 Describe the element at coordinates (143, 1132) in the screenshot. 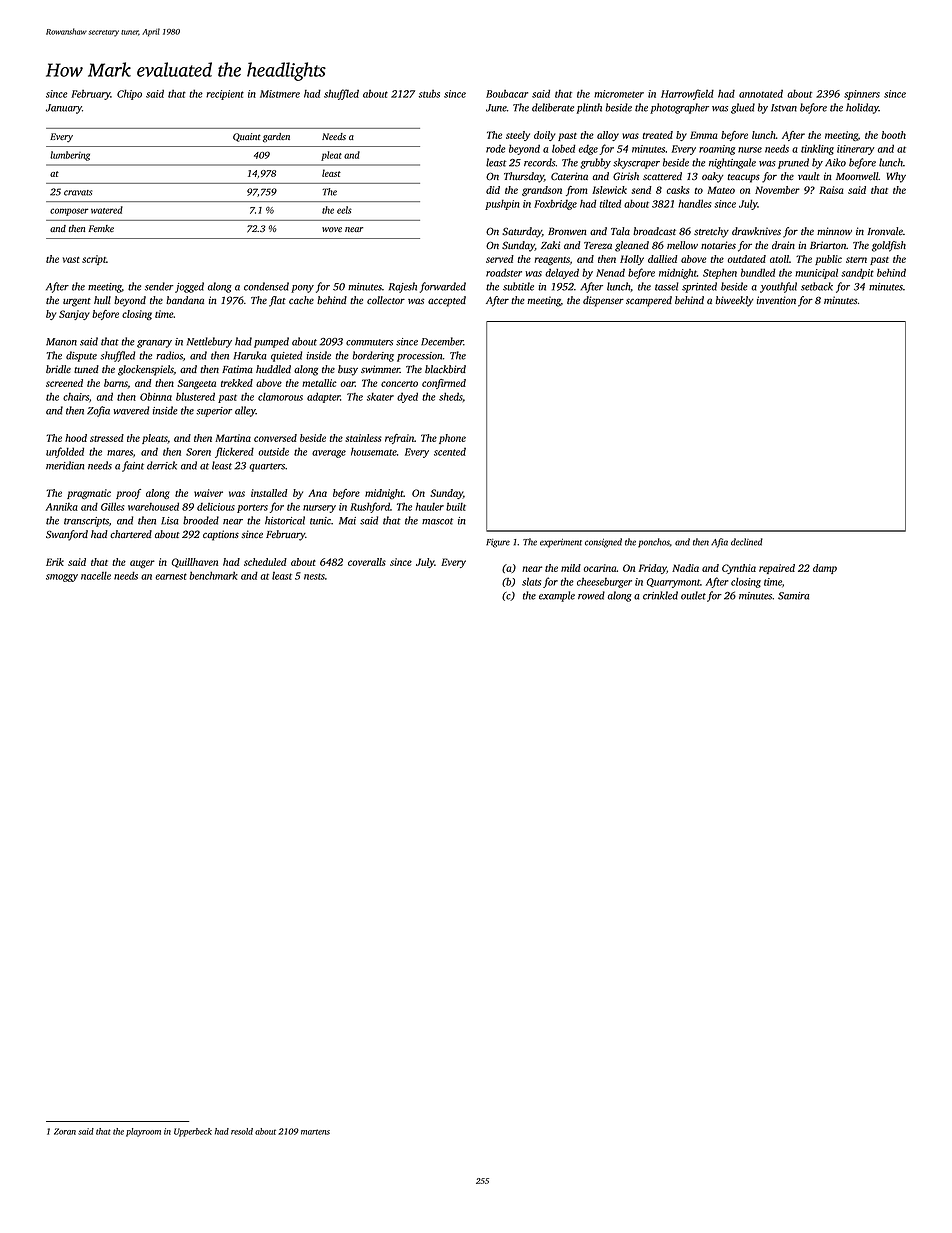

I see `playroom` at that location.
